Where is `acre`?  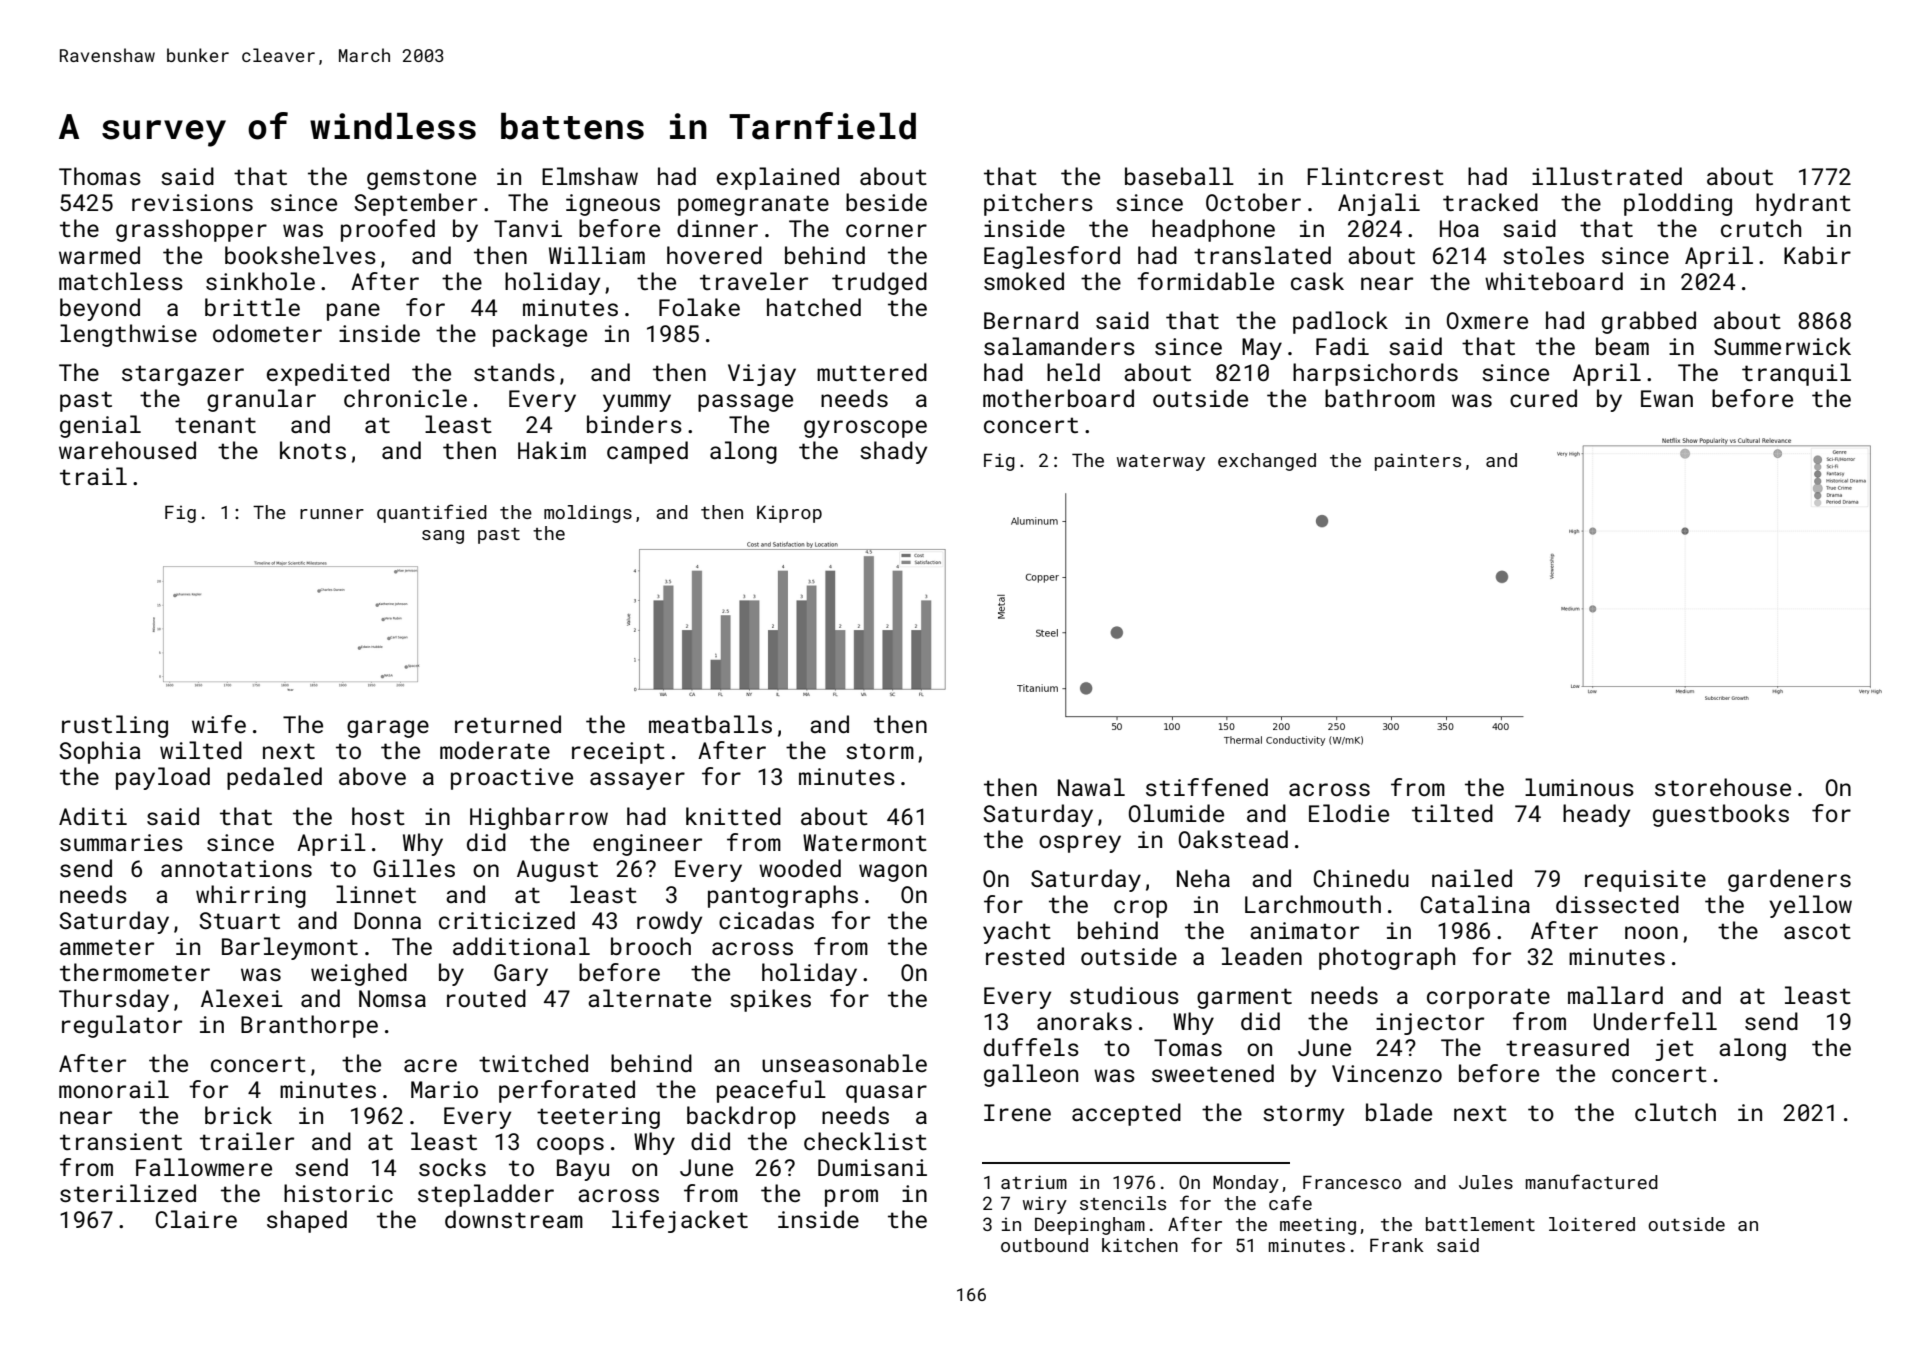 acre is located at coordinates (430, 1065).
